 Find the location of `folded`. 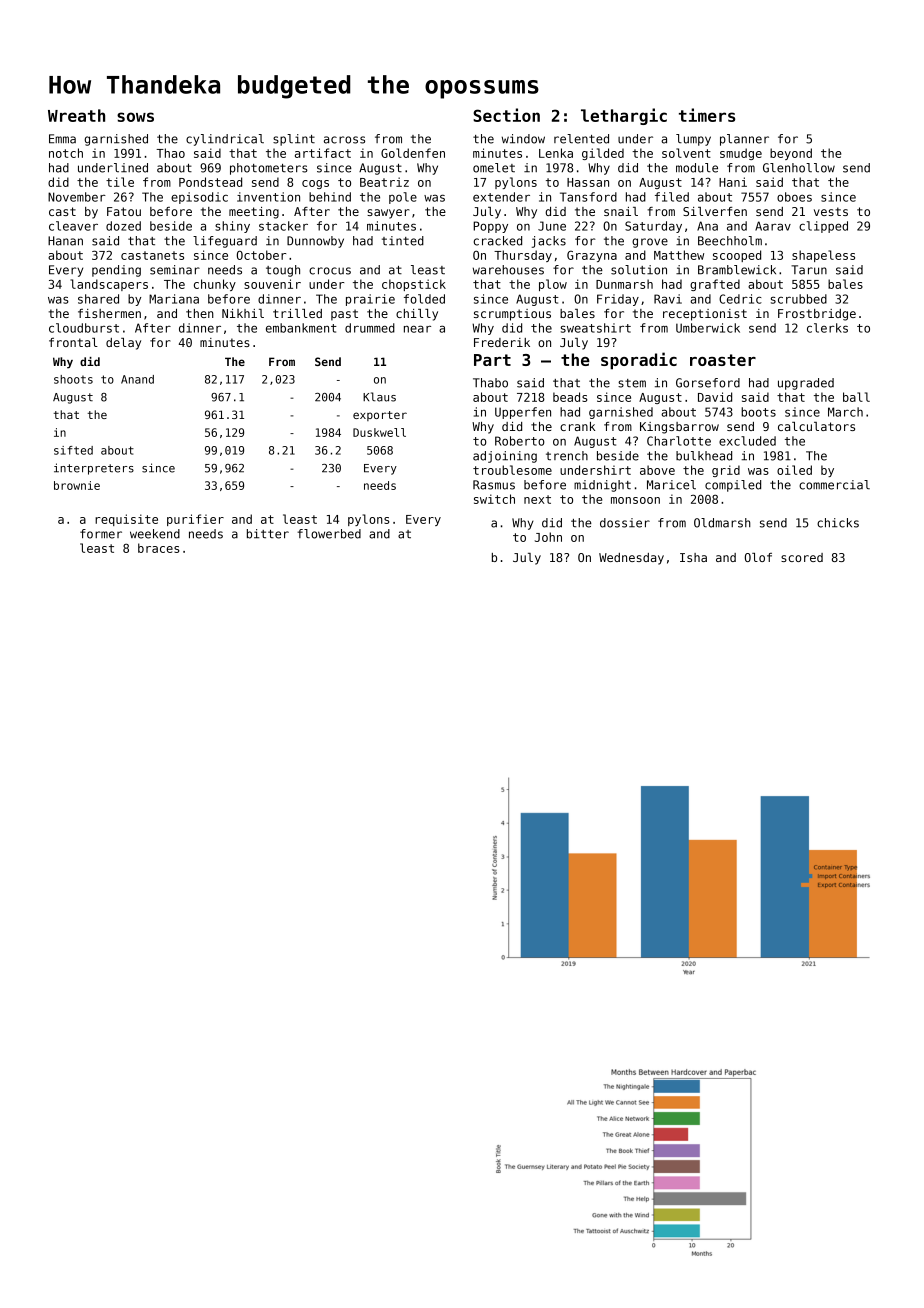

folded is located at coordinates (424, 299).
